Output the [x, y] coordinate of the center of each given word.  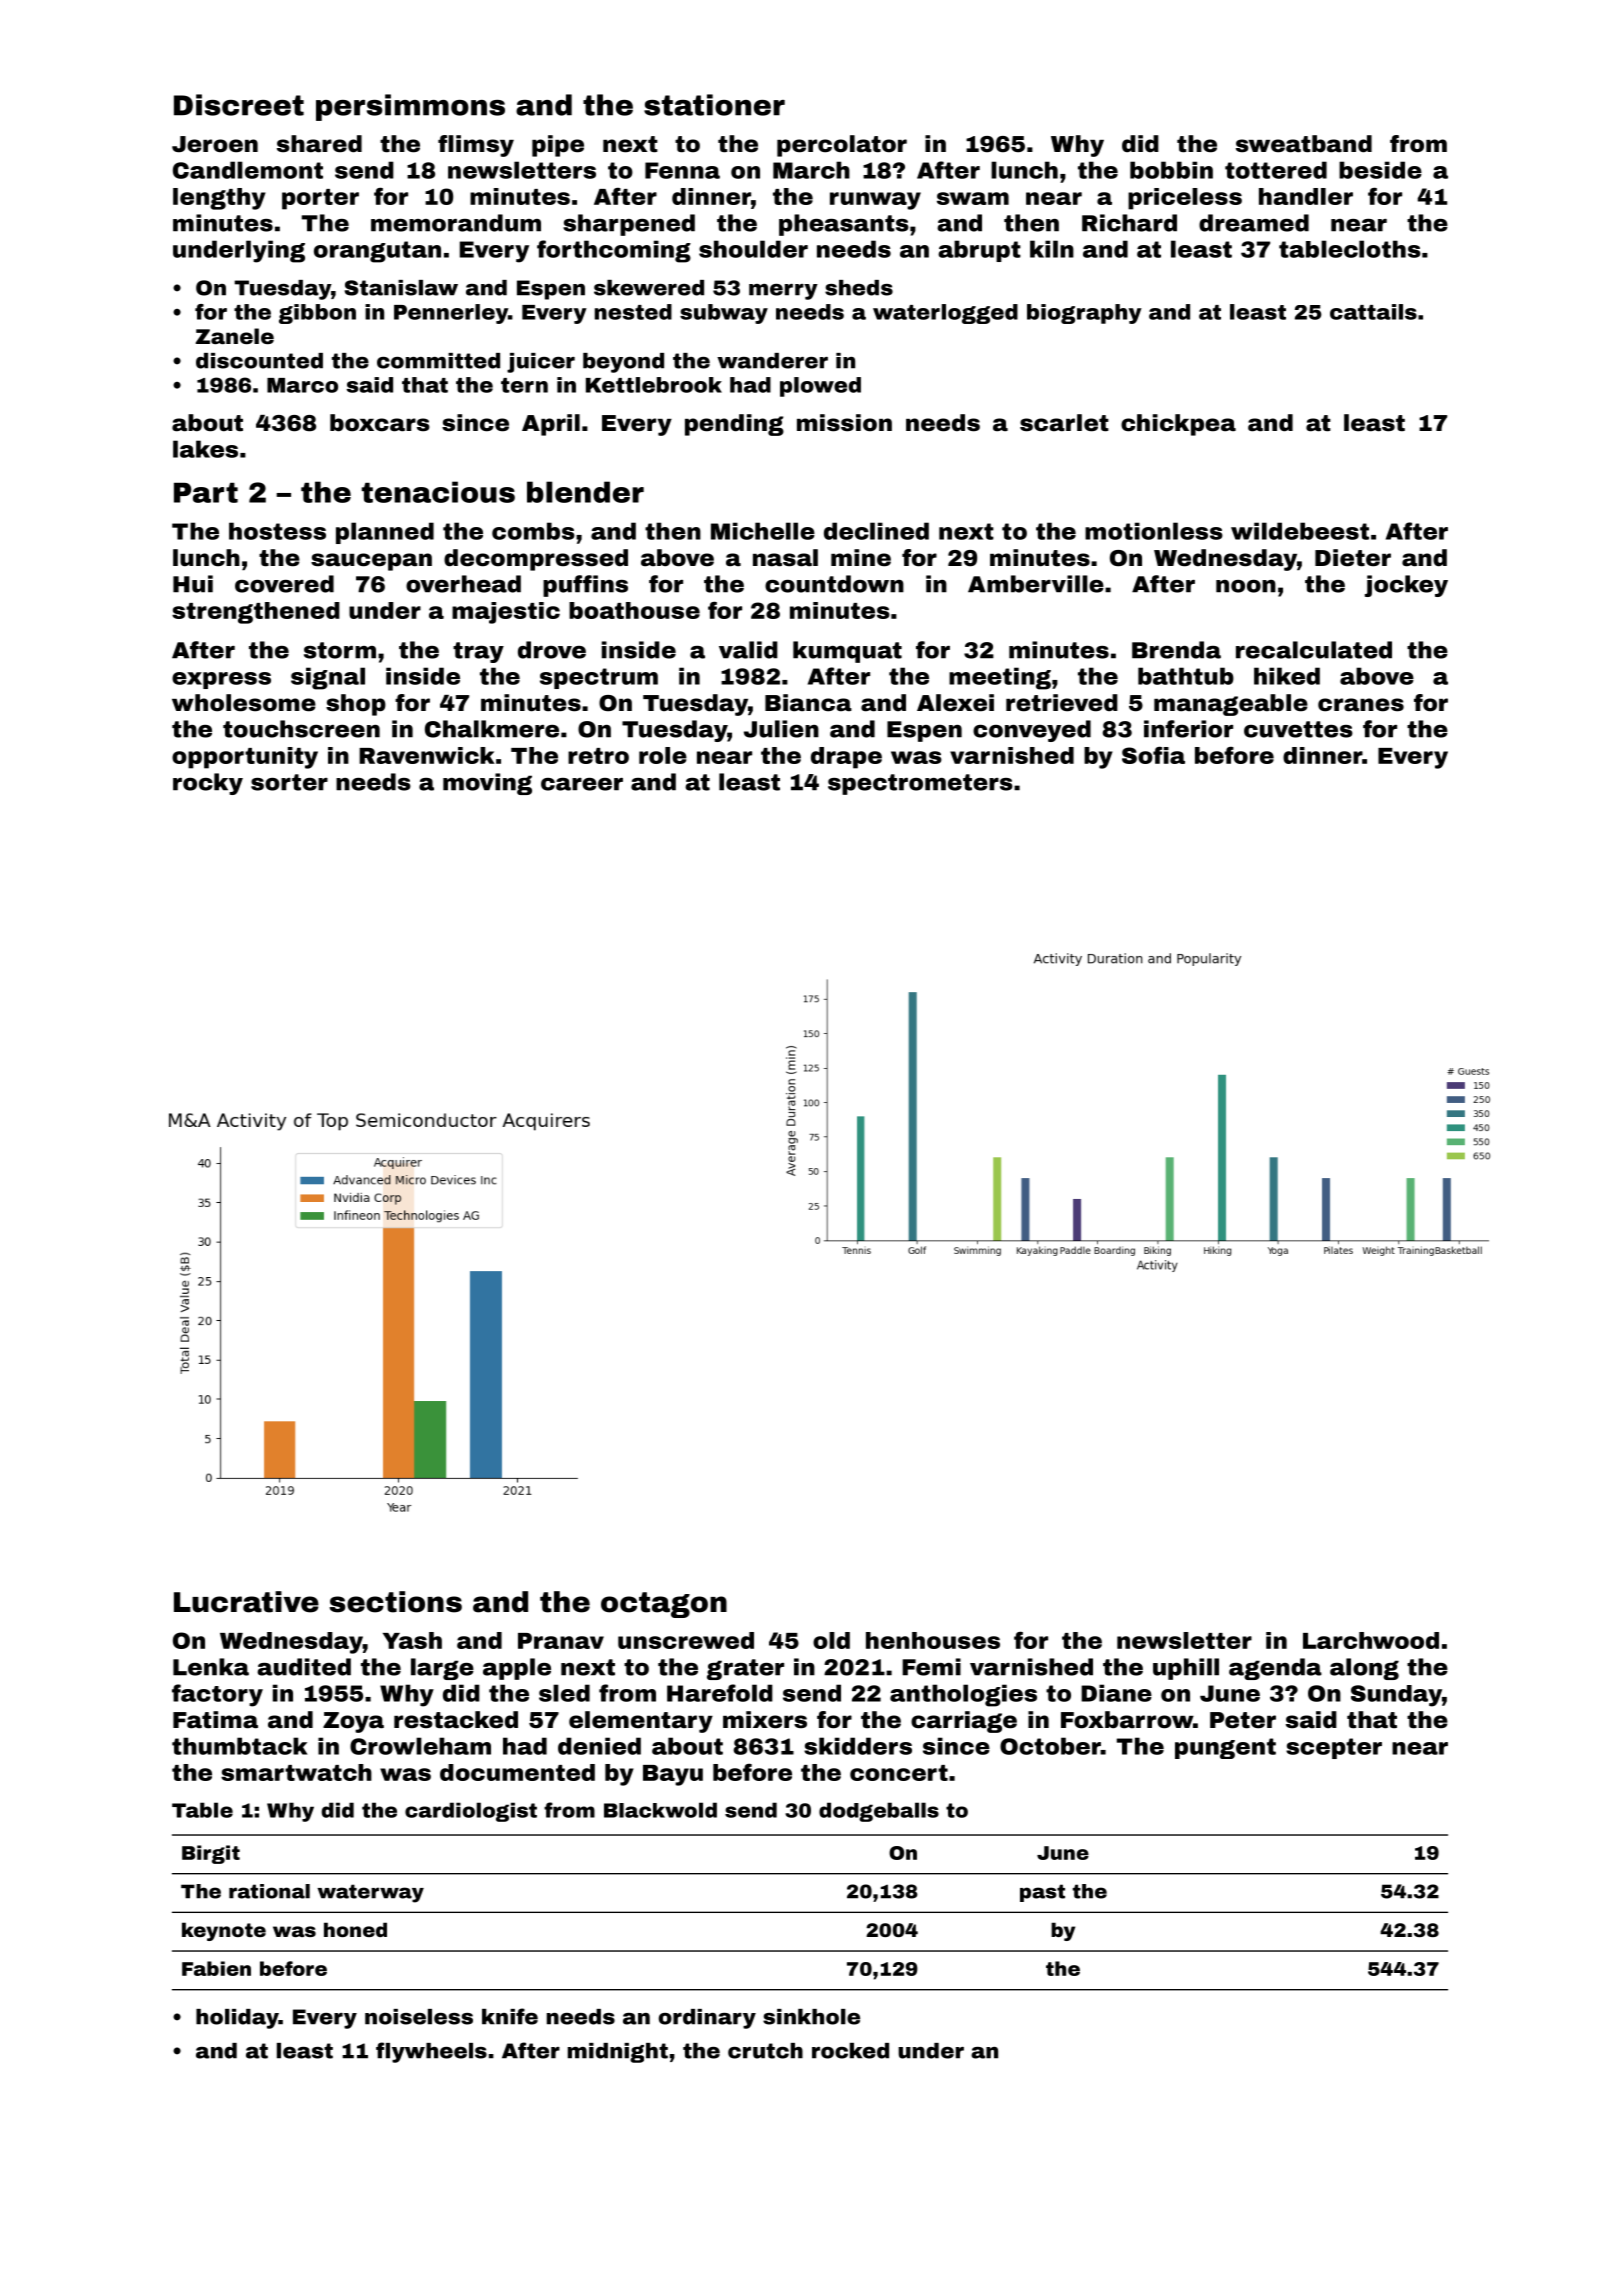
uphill [1186, 1669]
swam [973, 198]
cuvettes [1298, 729]
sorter [289, 782]
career [582, 784]
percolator [842, 146]
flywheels [431, 2052]
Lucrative [246, 1602]
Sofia [1153, 755]
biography [1084, 314]
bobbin [1171, 170]
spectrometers [920, 784]
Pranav [561, 1641]
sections [396, 1602]
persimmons [410, 107]
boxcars [380, 423]
